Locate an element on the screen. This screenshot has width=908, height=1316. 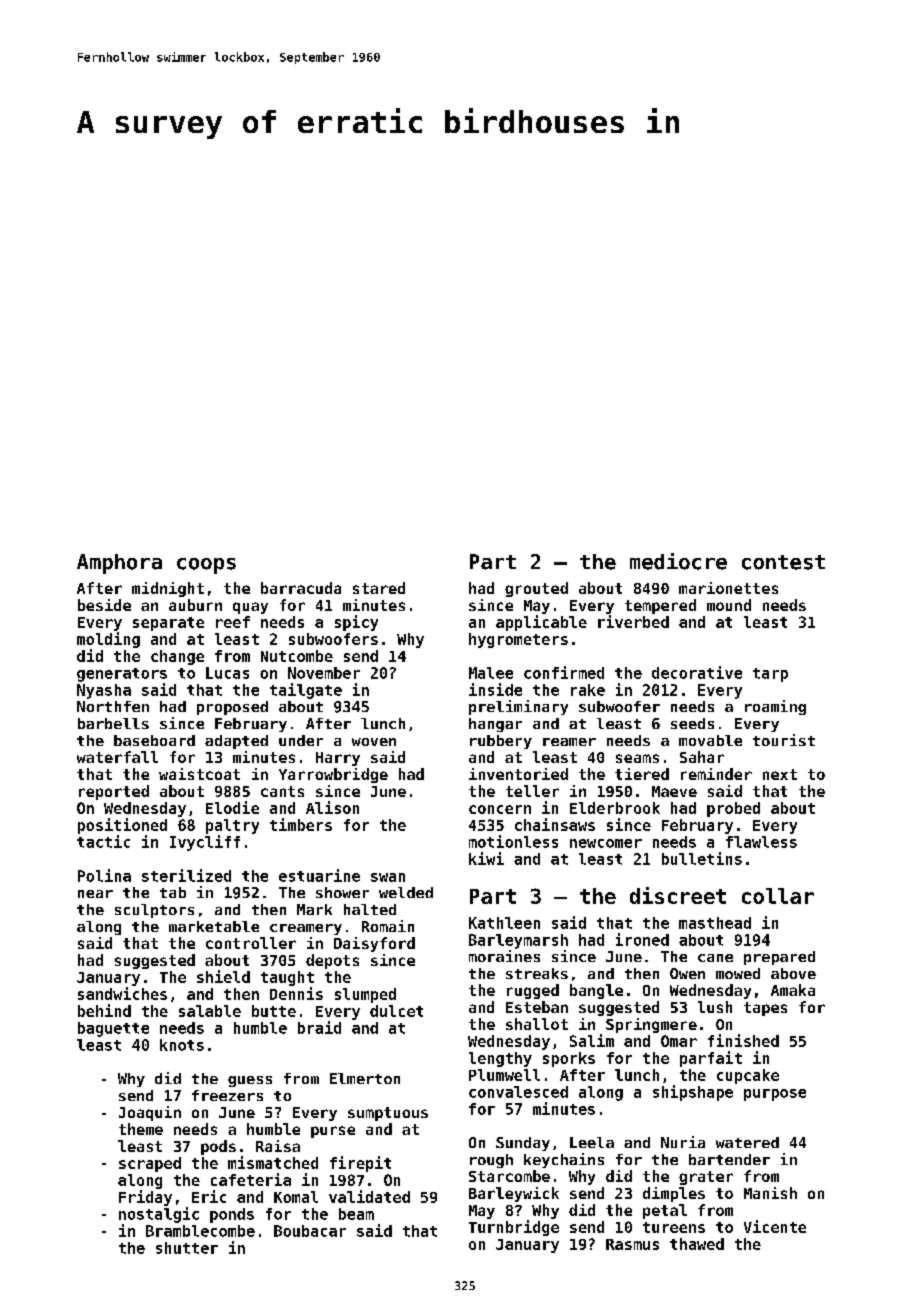
sterilized is located at coordinates (186, 875).
